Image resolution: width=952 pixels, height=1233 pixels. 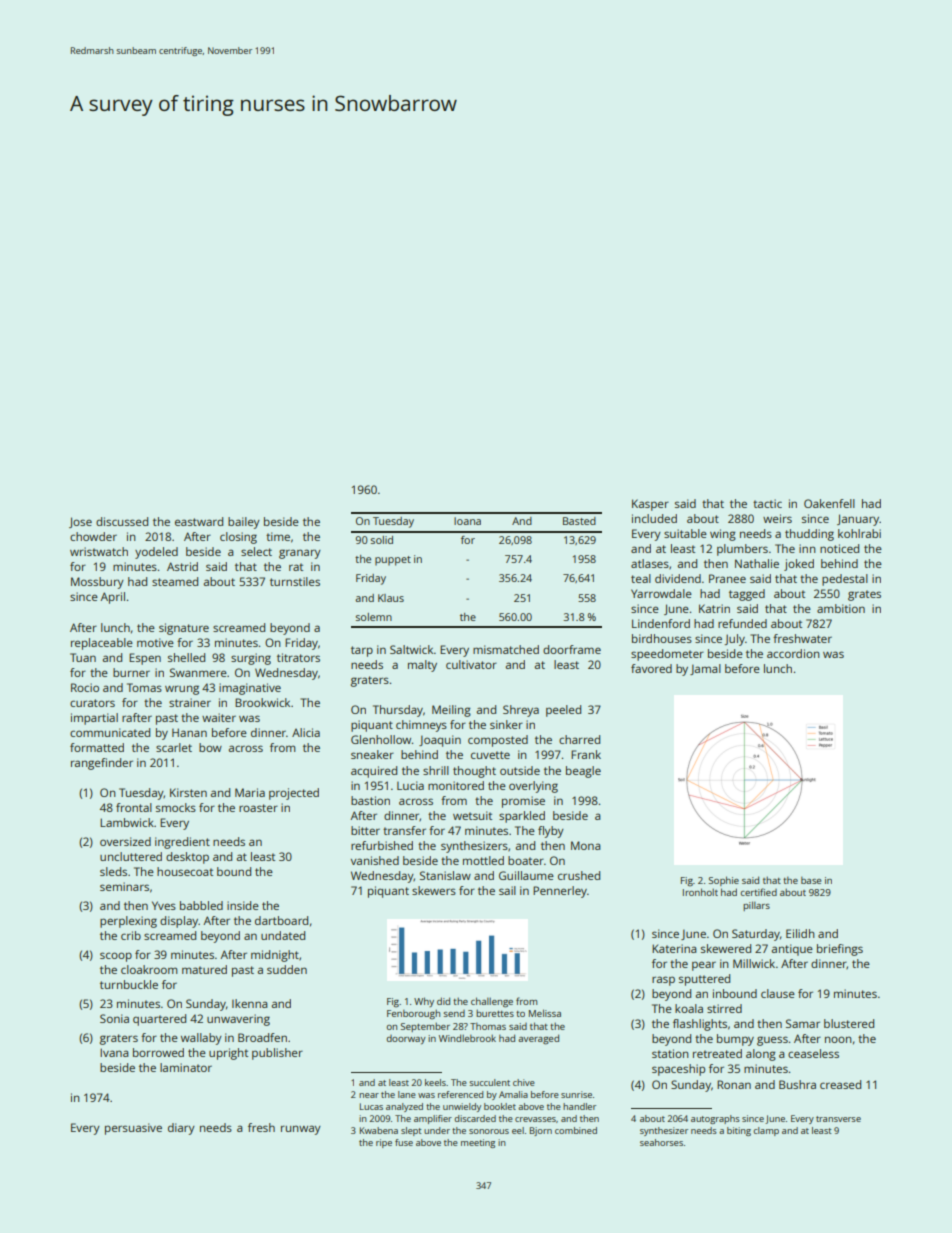 What do you see at coordinates (164, 905) in the image?
I see `Yves` at bounding box center [164, 905].
